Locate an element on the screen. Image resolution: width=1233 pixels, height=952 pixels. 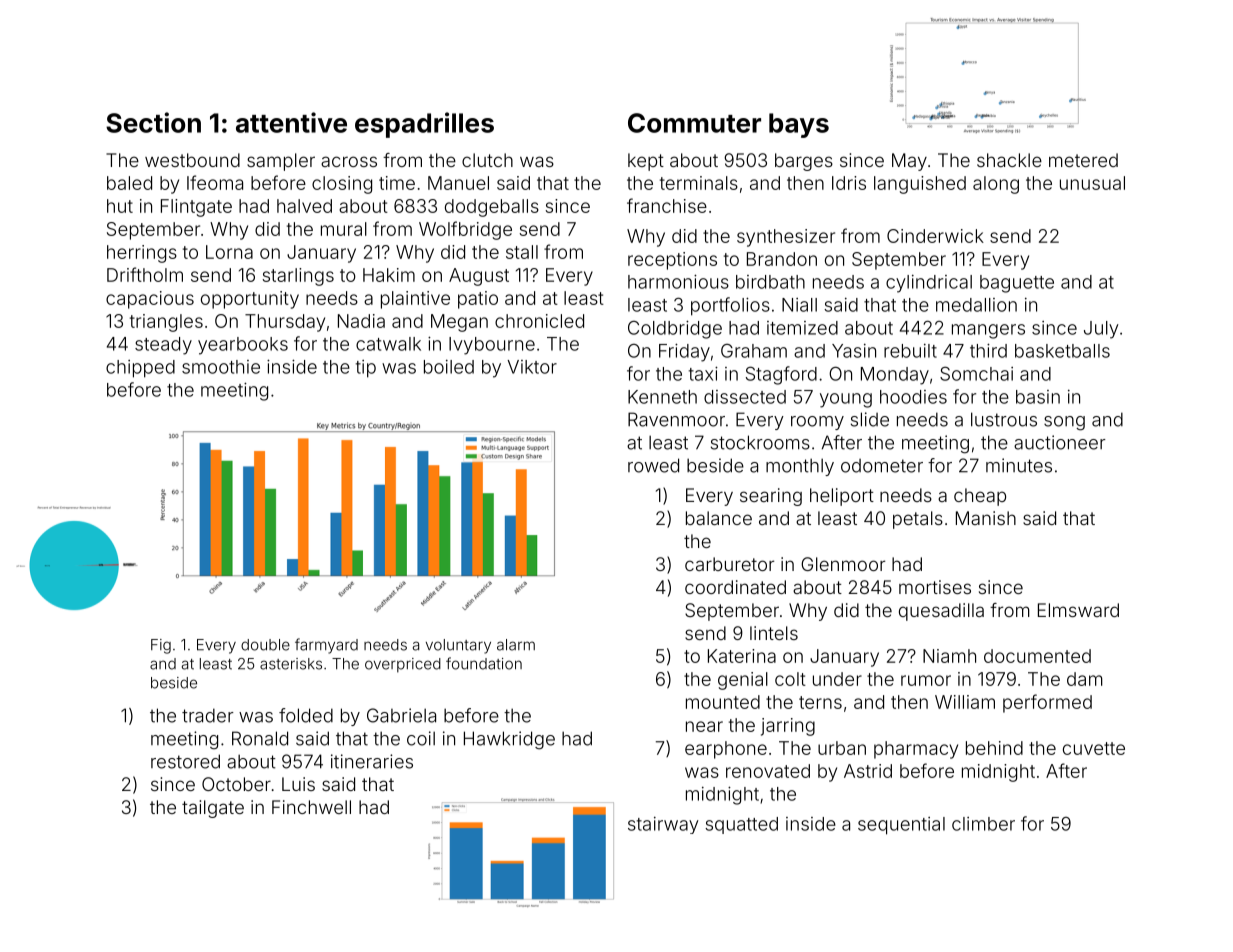
sequential is located at coordinates (901, 826).
